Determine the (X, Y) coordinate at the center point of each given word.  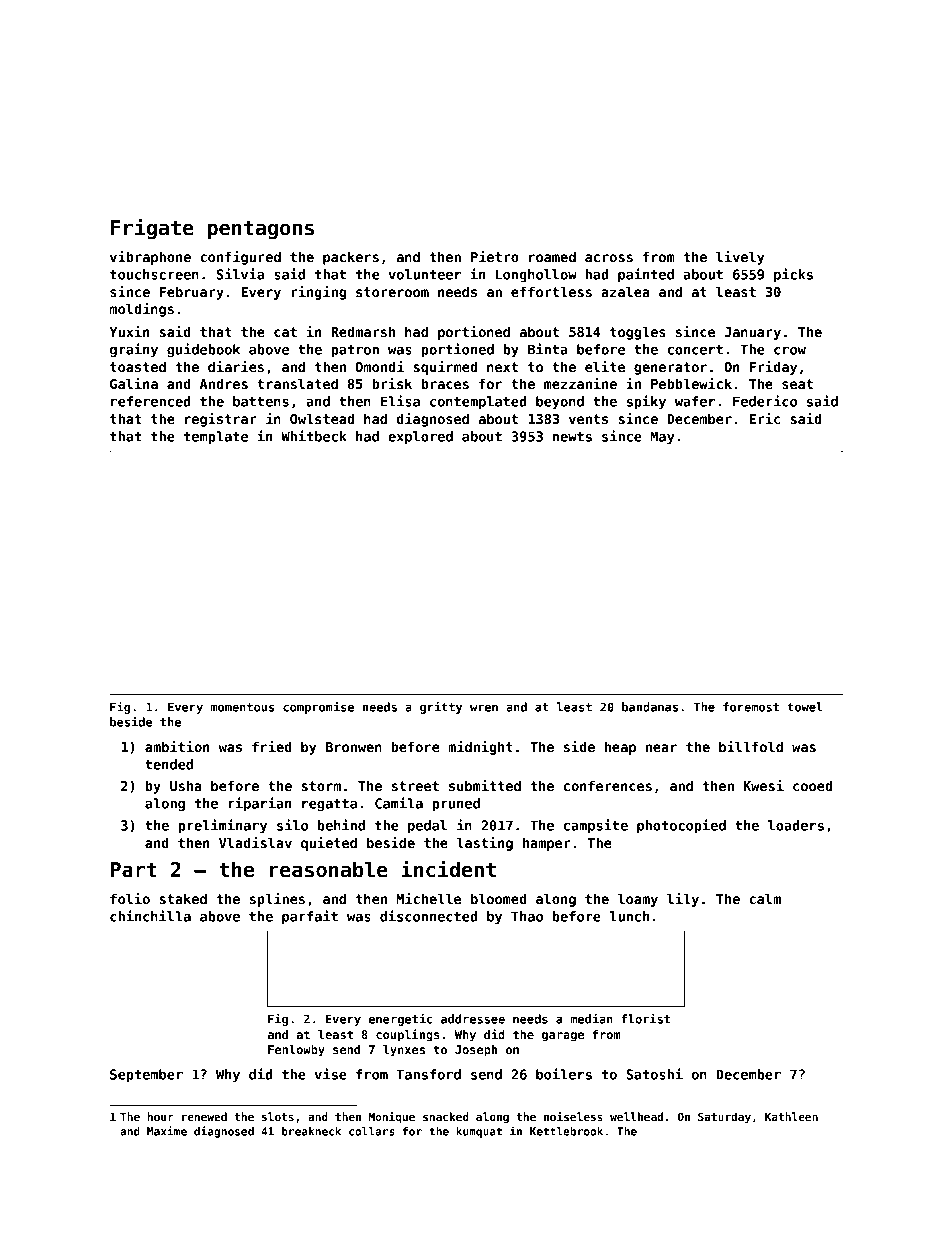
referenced (151, 401)
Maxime (167, 1131)
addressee (473, 1019)
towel (805, 707)
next (502, 367)
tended (169, 764)
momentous (242, 707)
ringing (318, 293)
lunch (629, 916)
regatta (329, 805)
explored (420, 438)
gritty (441, 707)
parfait (310, 917)
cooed (812, 785)
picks (793, 275)
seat (797, 384)
